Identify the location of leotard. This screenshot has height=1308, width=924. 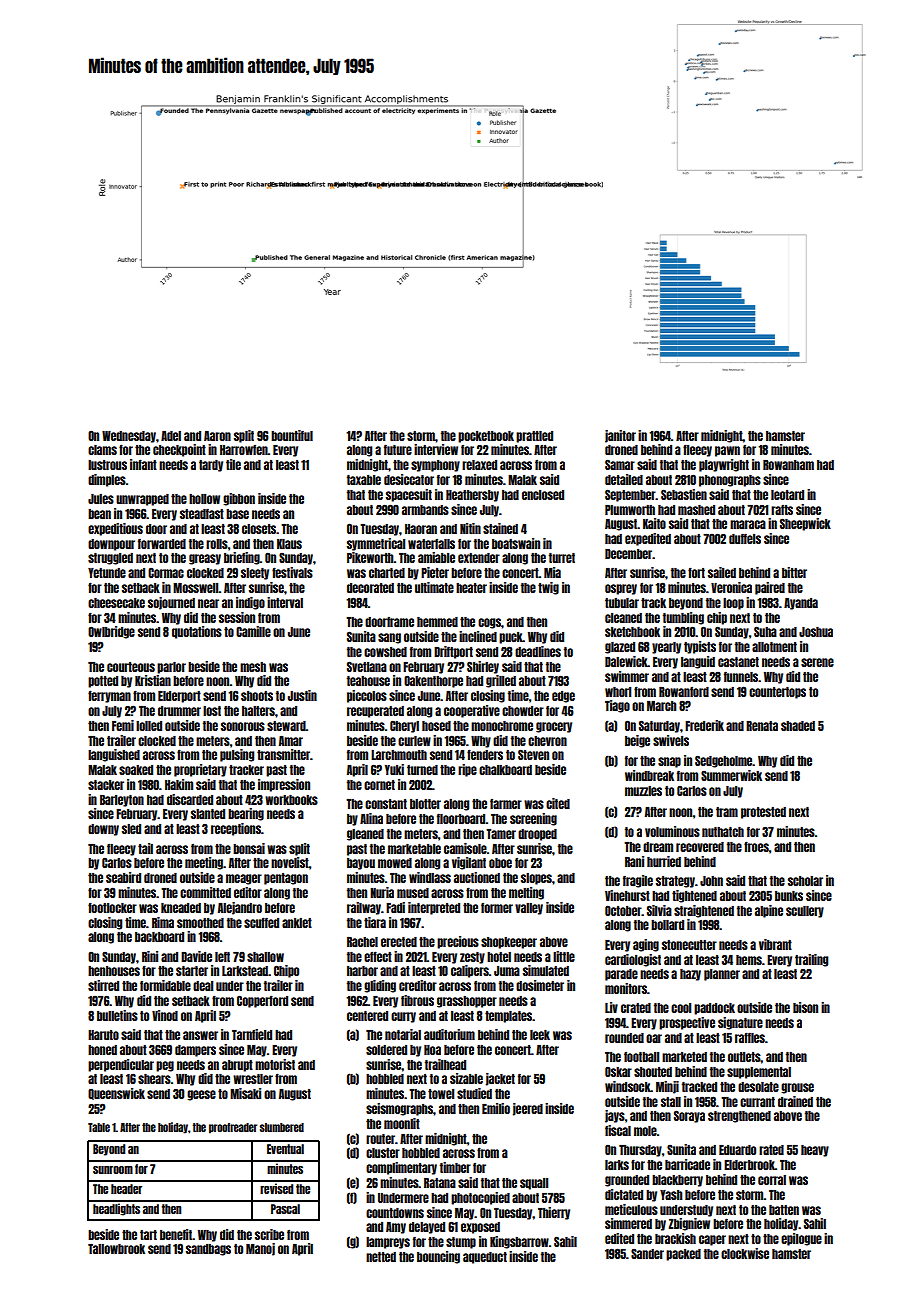
(787, 495).
